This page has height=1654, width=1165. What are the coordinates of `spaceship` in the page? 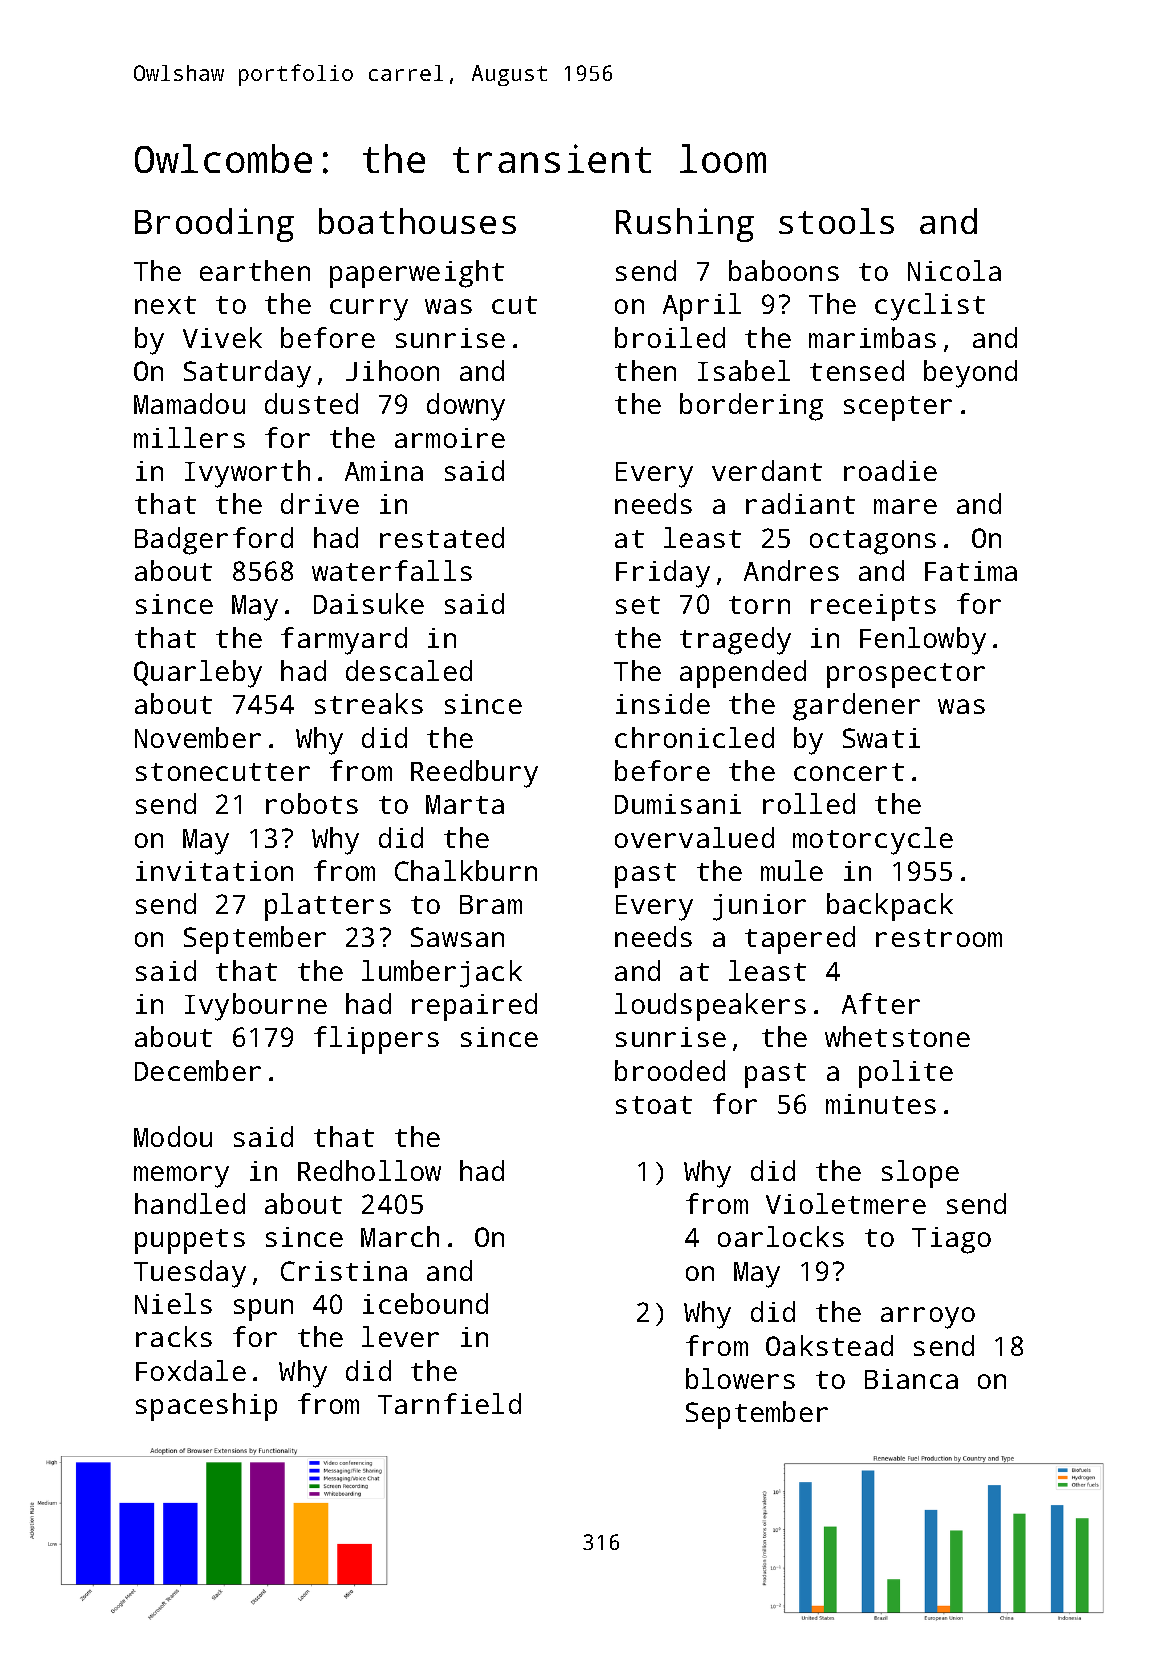 It's located at (206, 1407).
